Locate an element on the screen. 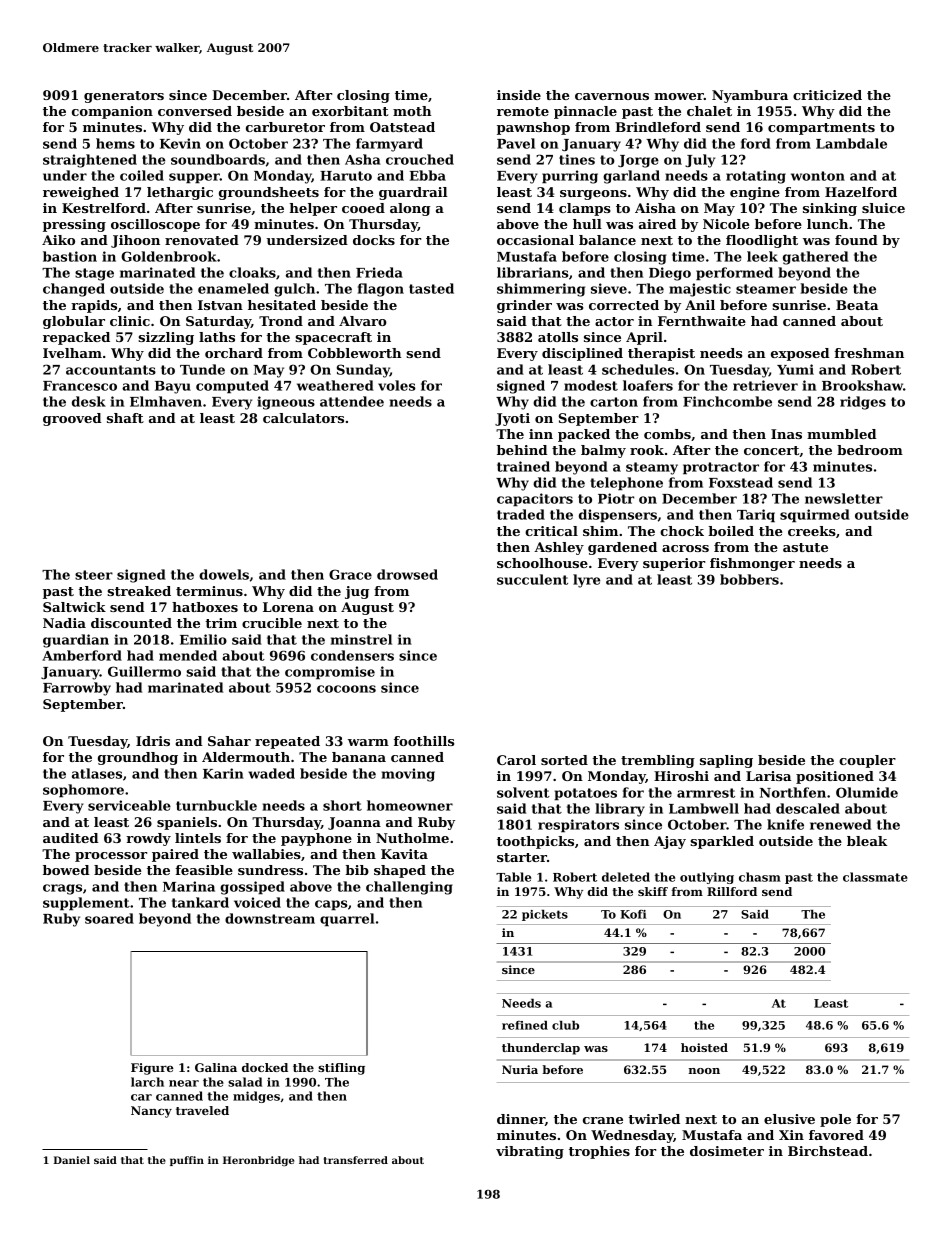  outlying is located at coordinates (707, 878).
